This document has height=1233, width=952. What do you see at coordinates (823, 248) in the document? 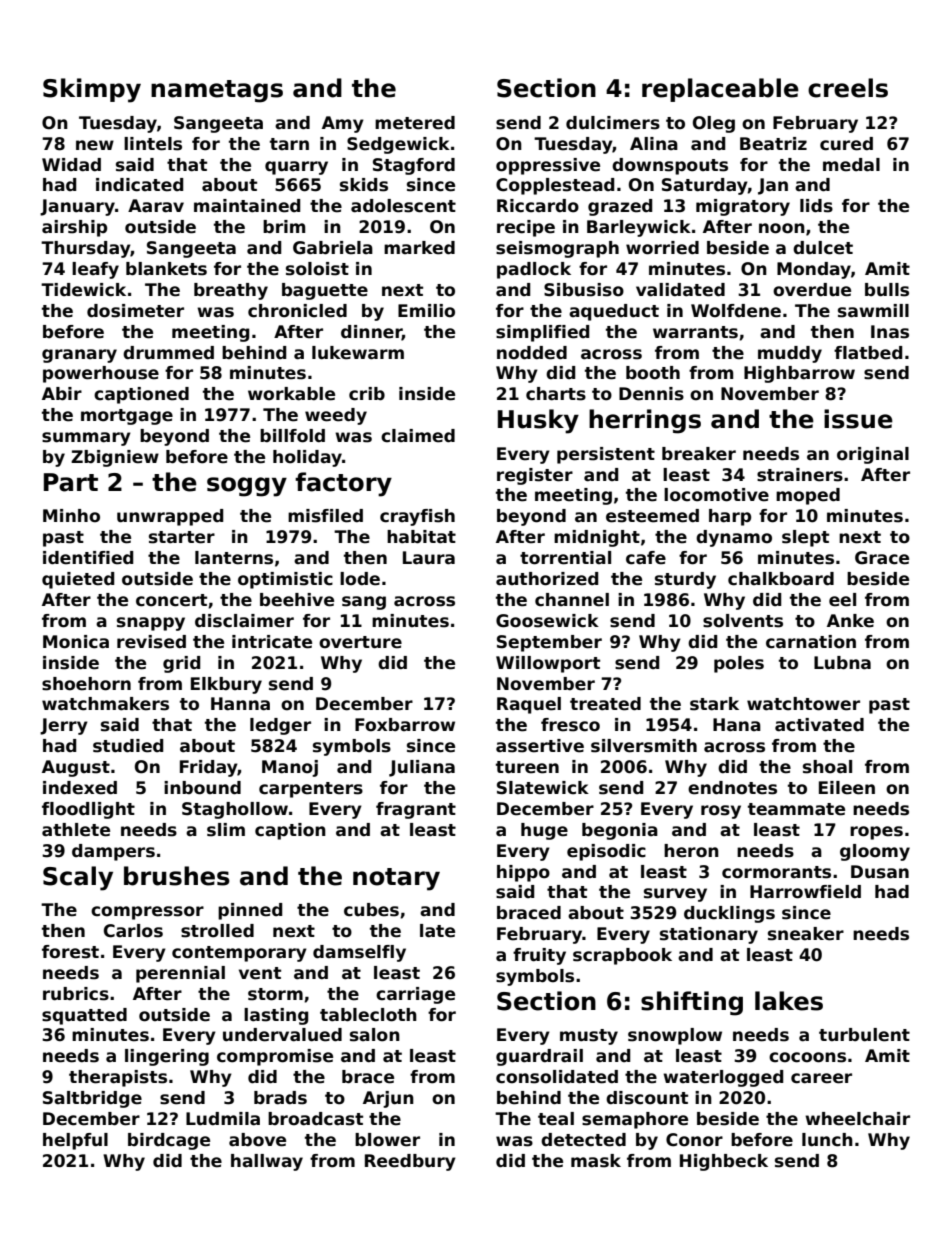
I see `dulcet` at bounding box center [823, 248].
